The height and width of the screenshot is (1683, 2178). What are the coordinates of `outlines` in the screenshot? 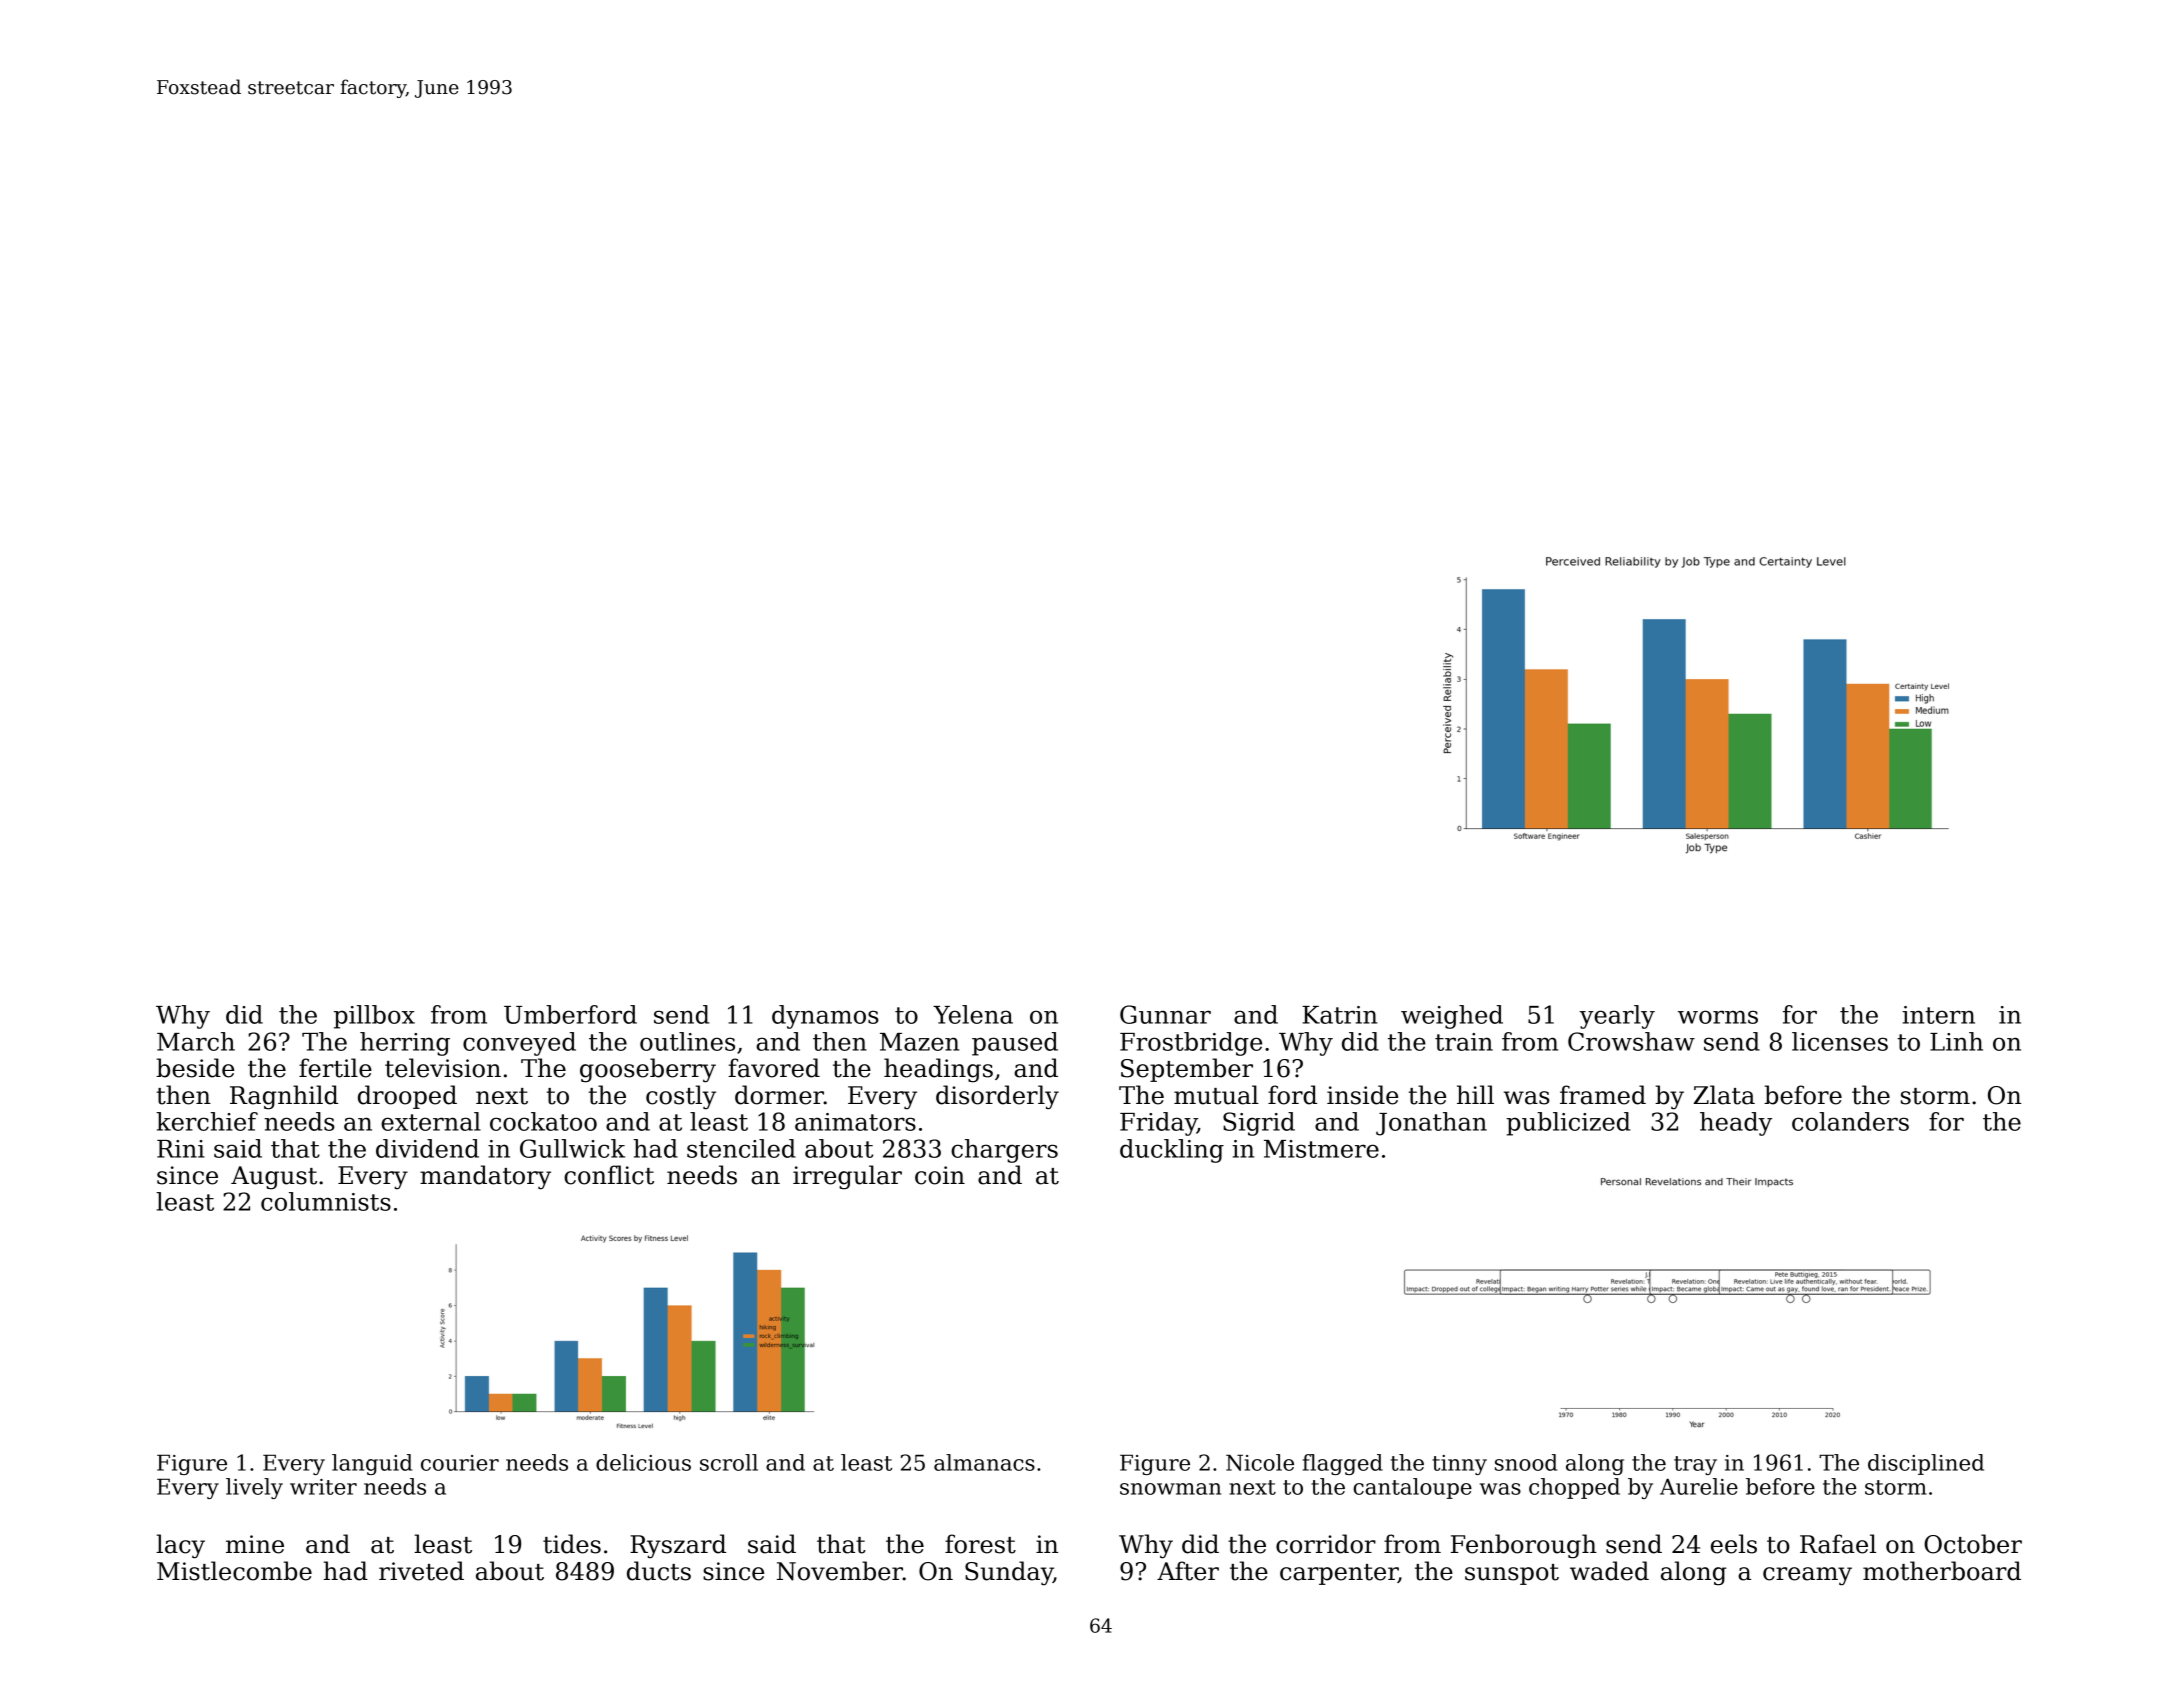 It's located at (687, 1041).
